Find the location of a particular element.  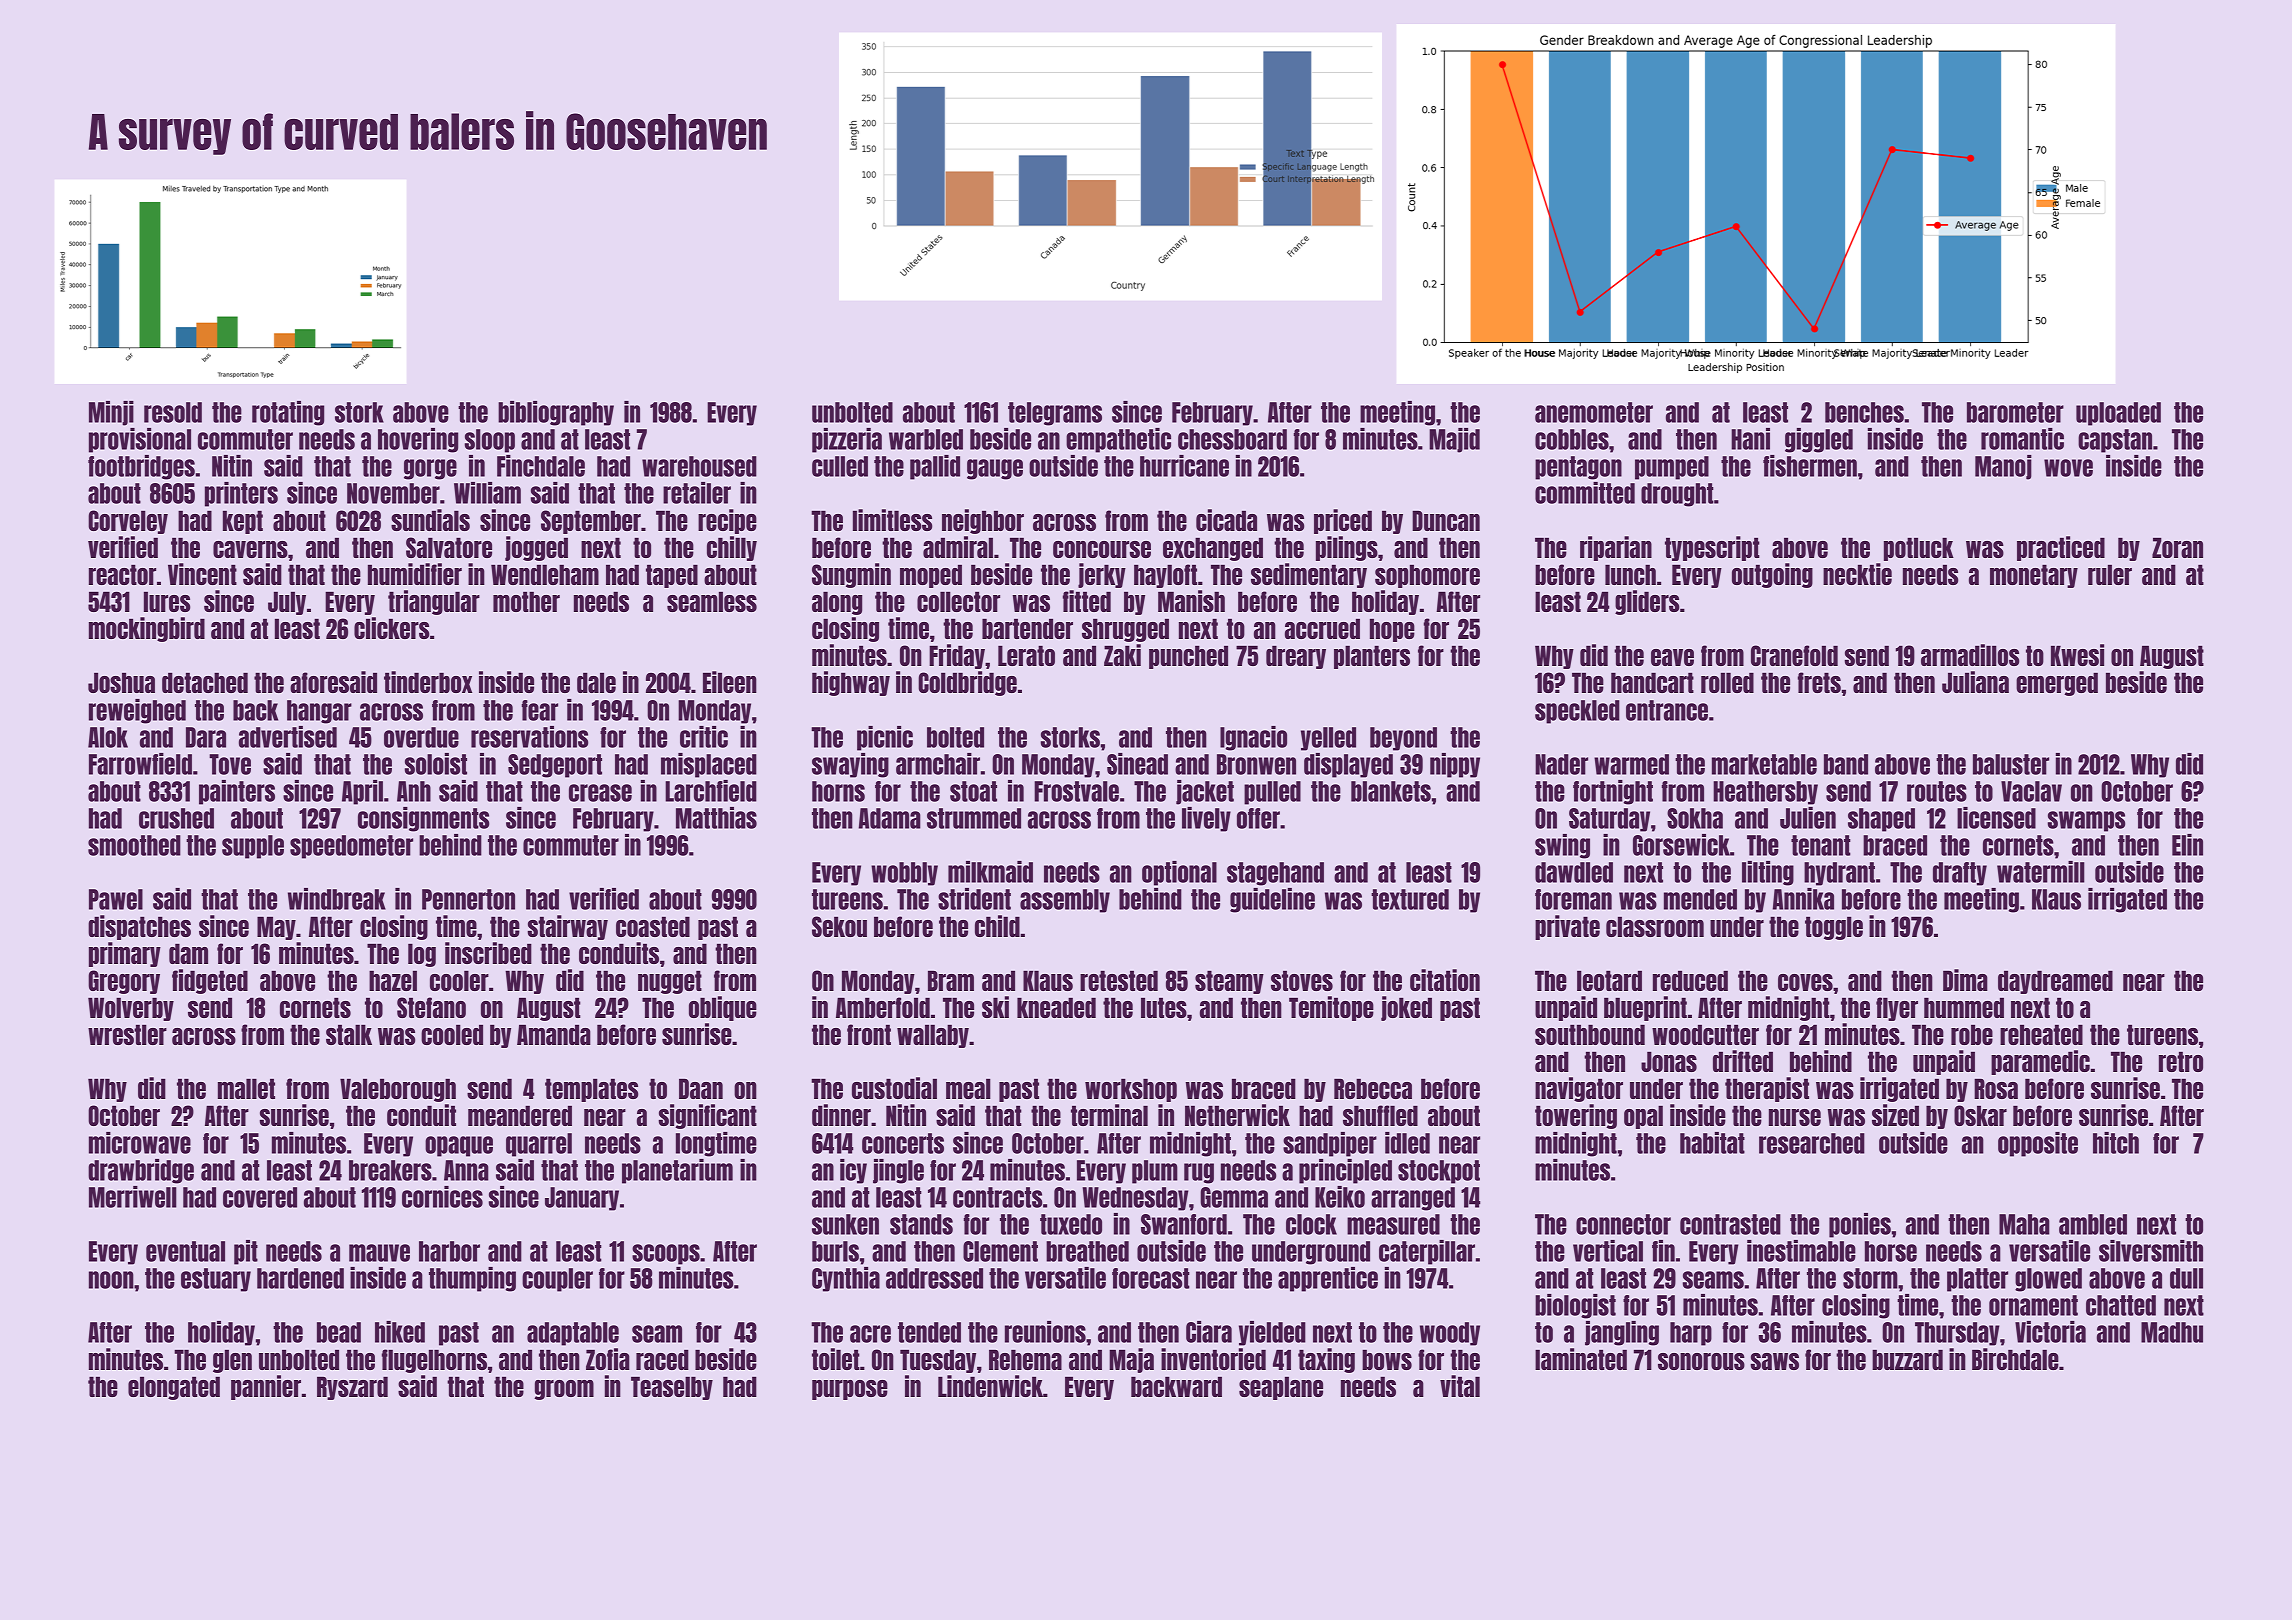

fear is located at coordinates (540, 710).
